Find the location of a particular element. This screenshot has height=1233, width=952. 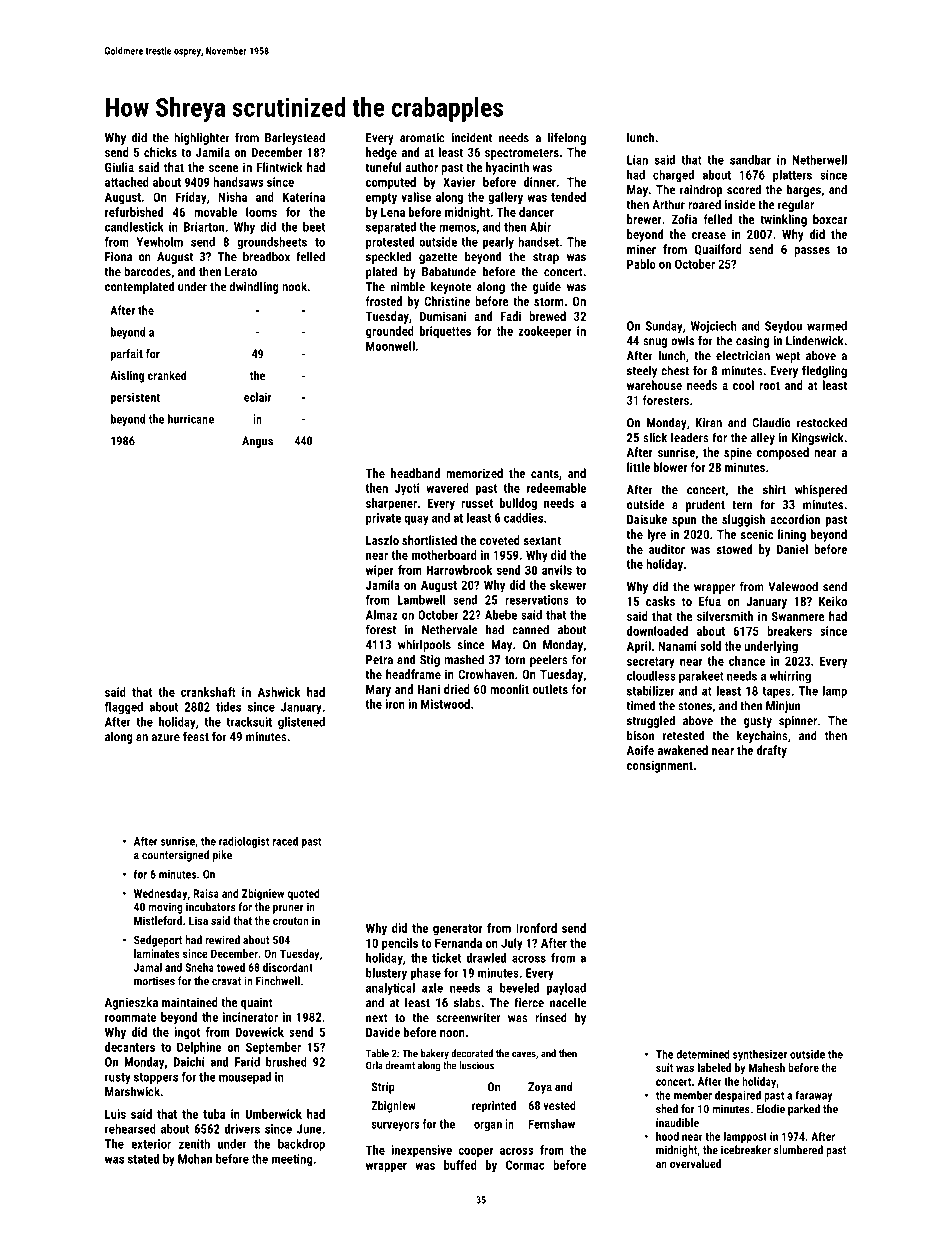

persistent is located at coordinates (135, 398).
